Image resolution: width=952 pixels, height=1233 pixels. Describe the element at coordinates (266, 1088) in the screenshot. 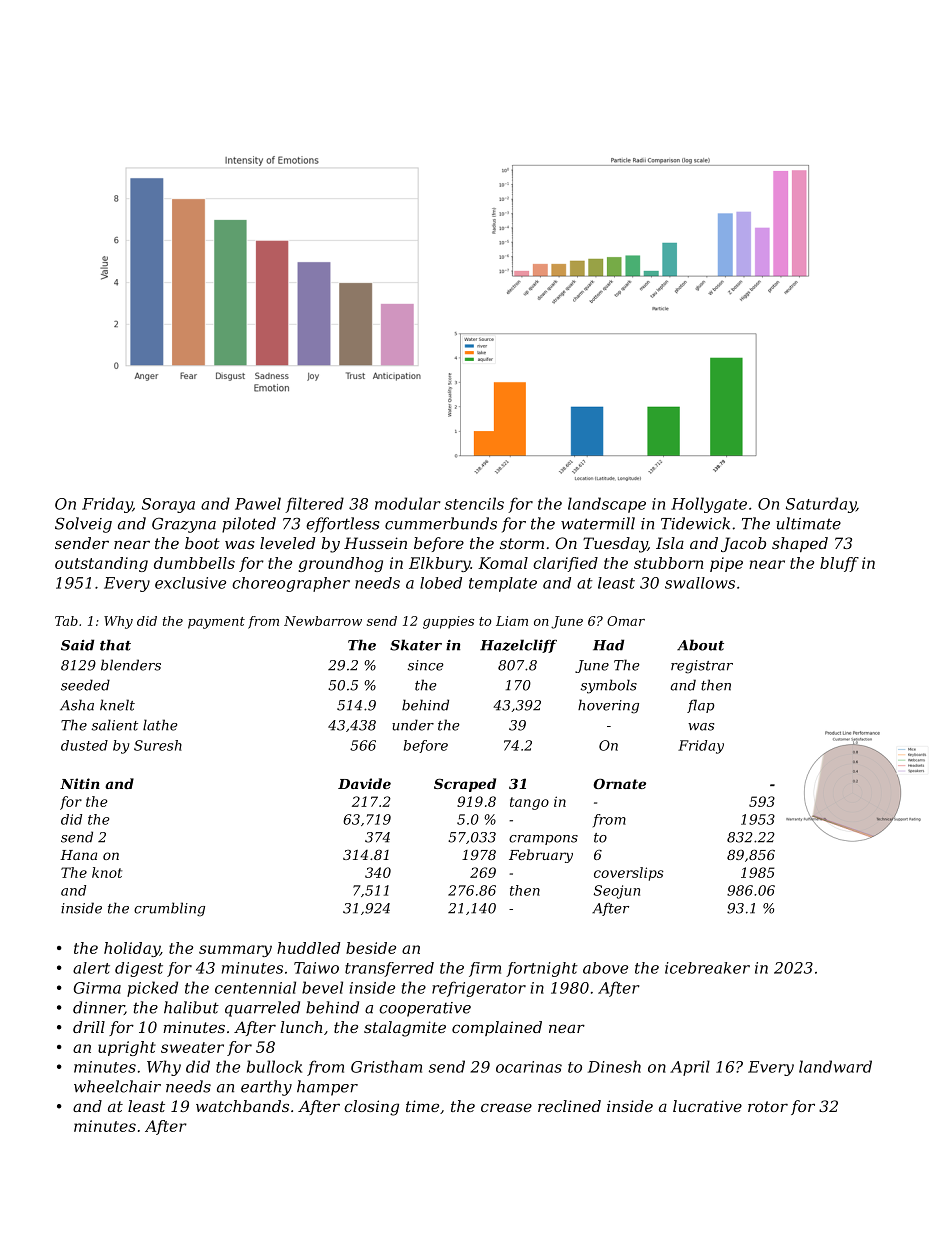

I see `earthy` at that location.
